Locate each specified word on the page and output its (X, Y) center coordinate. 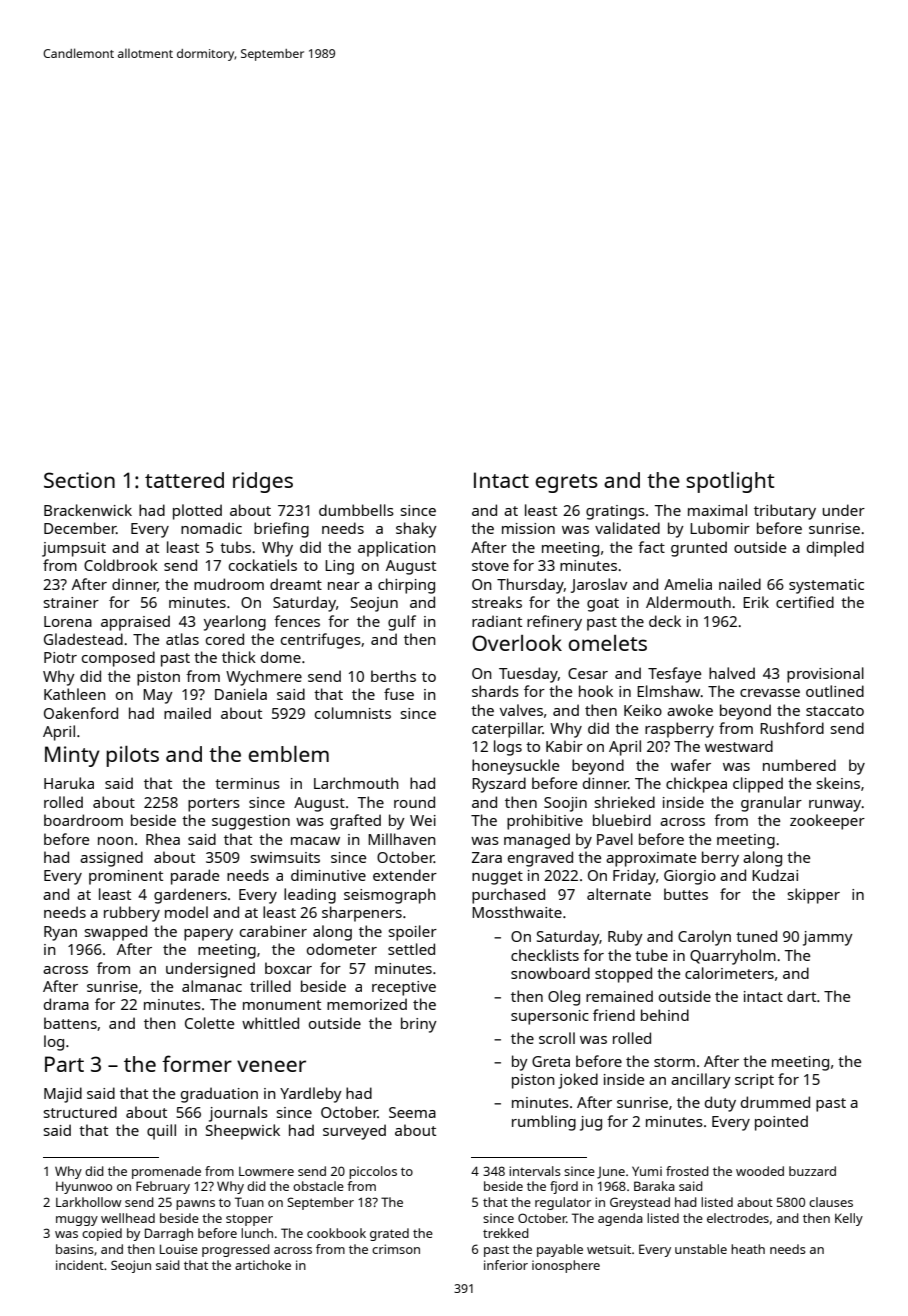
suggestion (251, 822)
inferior (506, 1265)
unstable (701, 1249)
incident (80, 1265)
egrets (567, 483)
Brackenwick (88, 510)
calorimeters (729, 973)
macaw (315, 841)
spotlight (730, 482)
